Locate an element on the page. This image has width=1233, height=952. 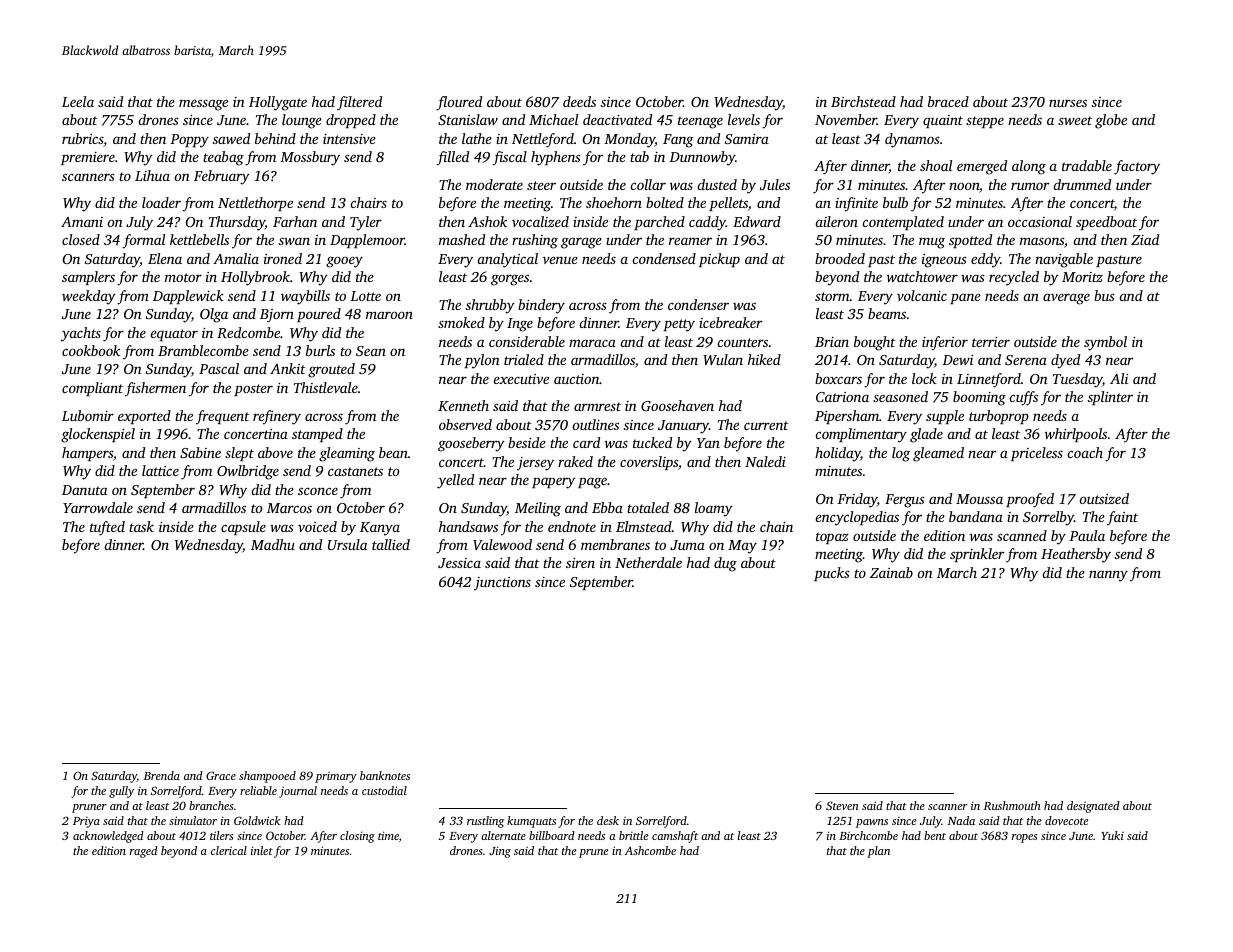
Ashok is located at coordinates (487, 221).
